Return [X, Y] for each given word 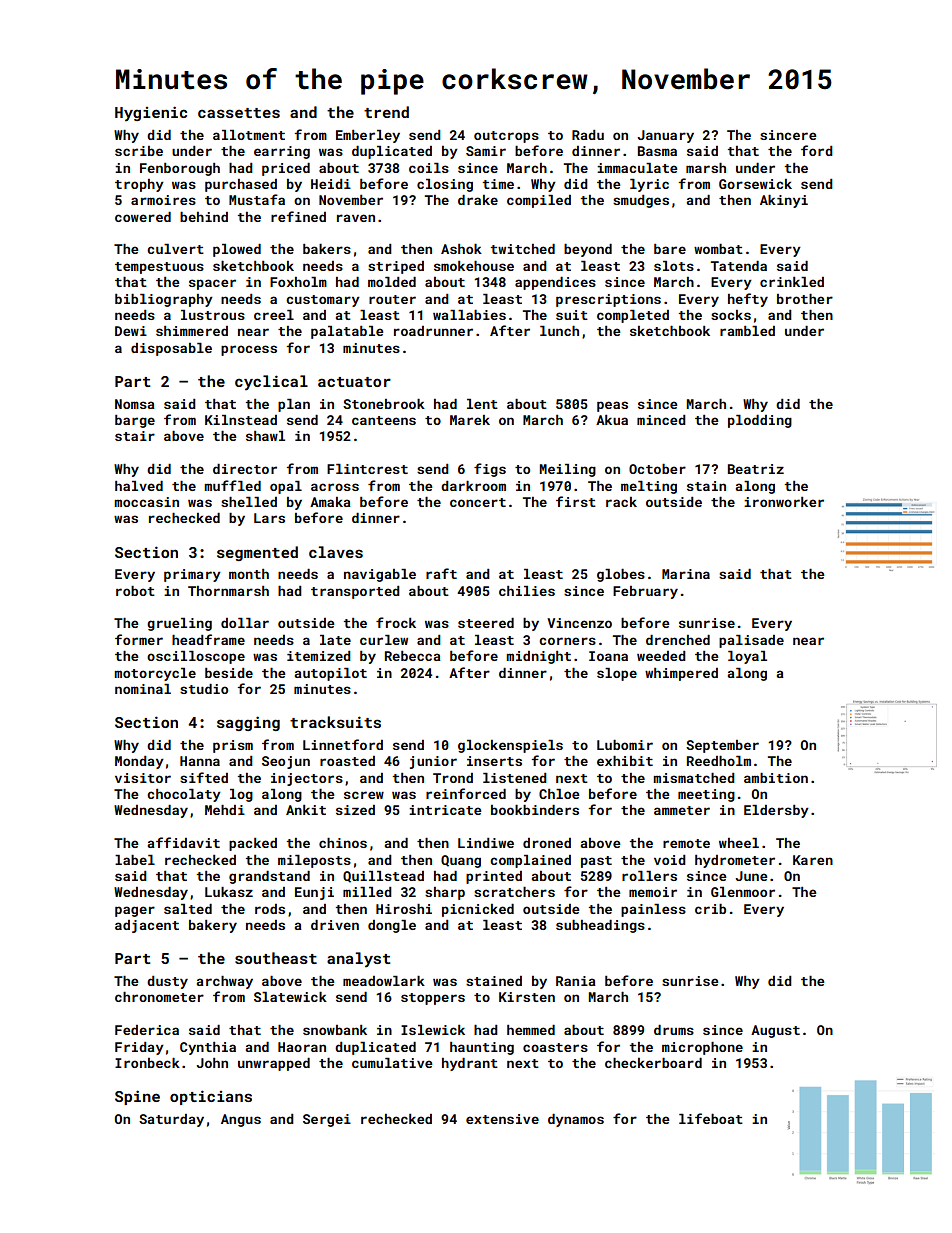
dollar [245, 623]
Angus [241, 1120]
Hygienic [151, 113]
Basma [657, 151]
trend [386, 112]
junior [433, 762]
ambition [776, 778]
